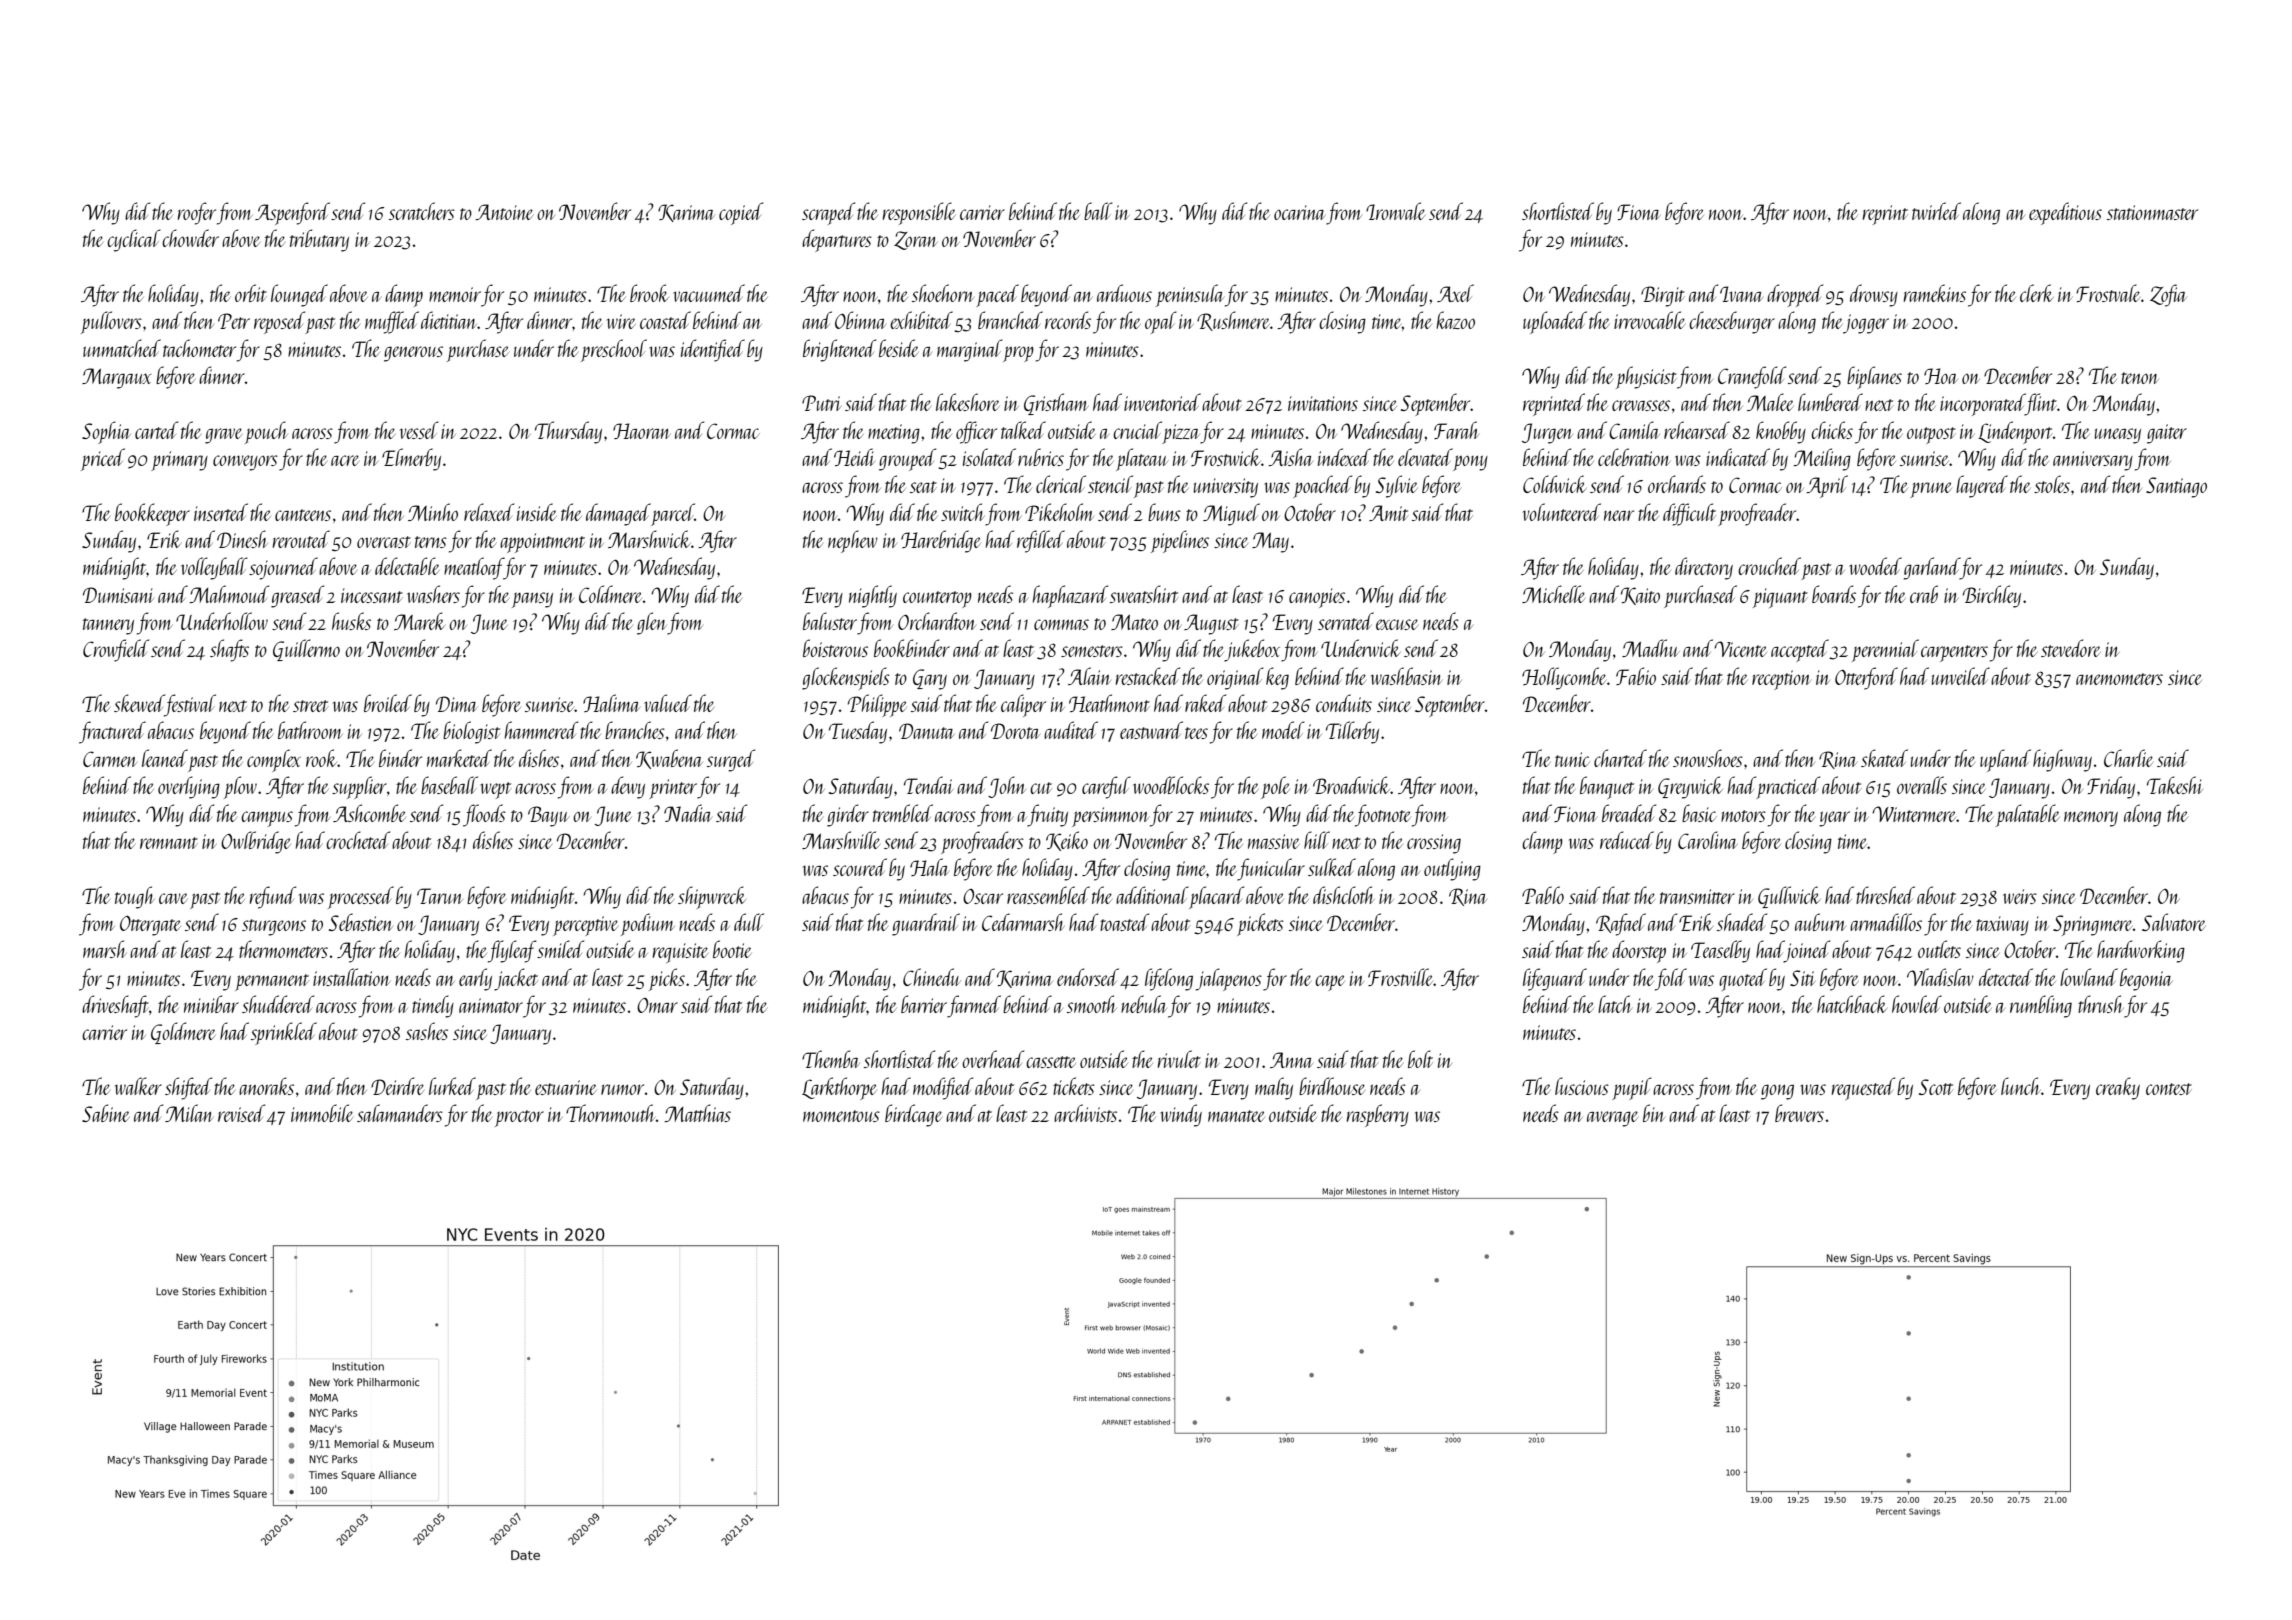 The image size is (2292, 1620). What do you see at coordinates (2091, 819) in the document?
I see `memory` at bounding box center [2091, 819].
